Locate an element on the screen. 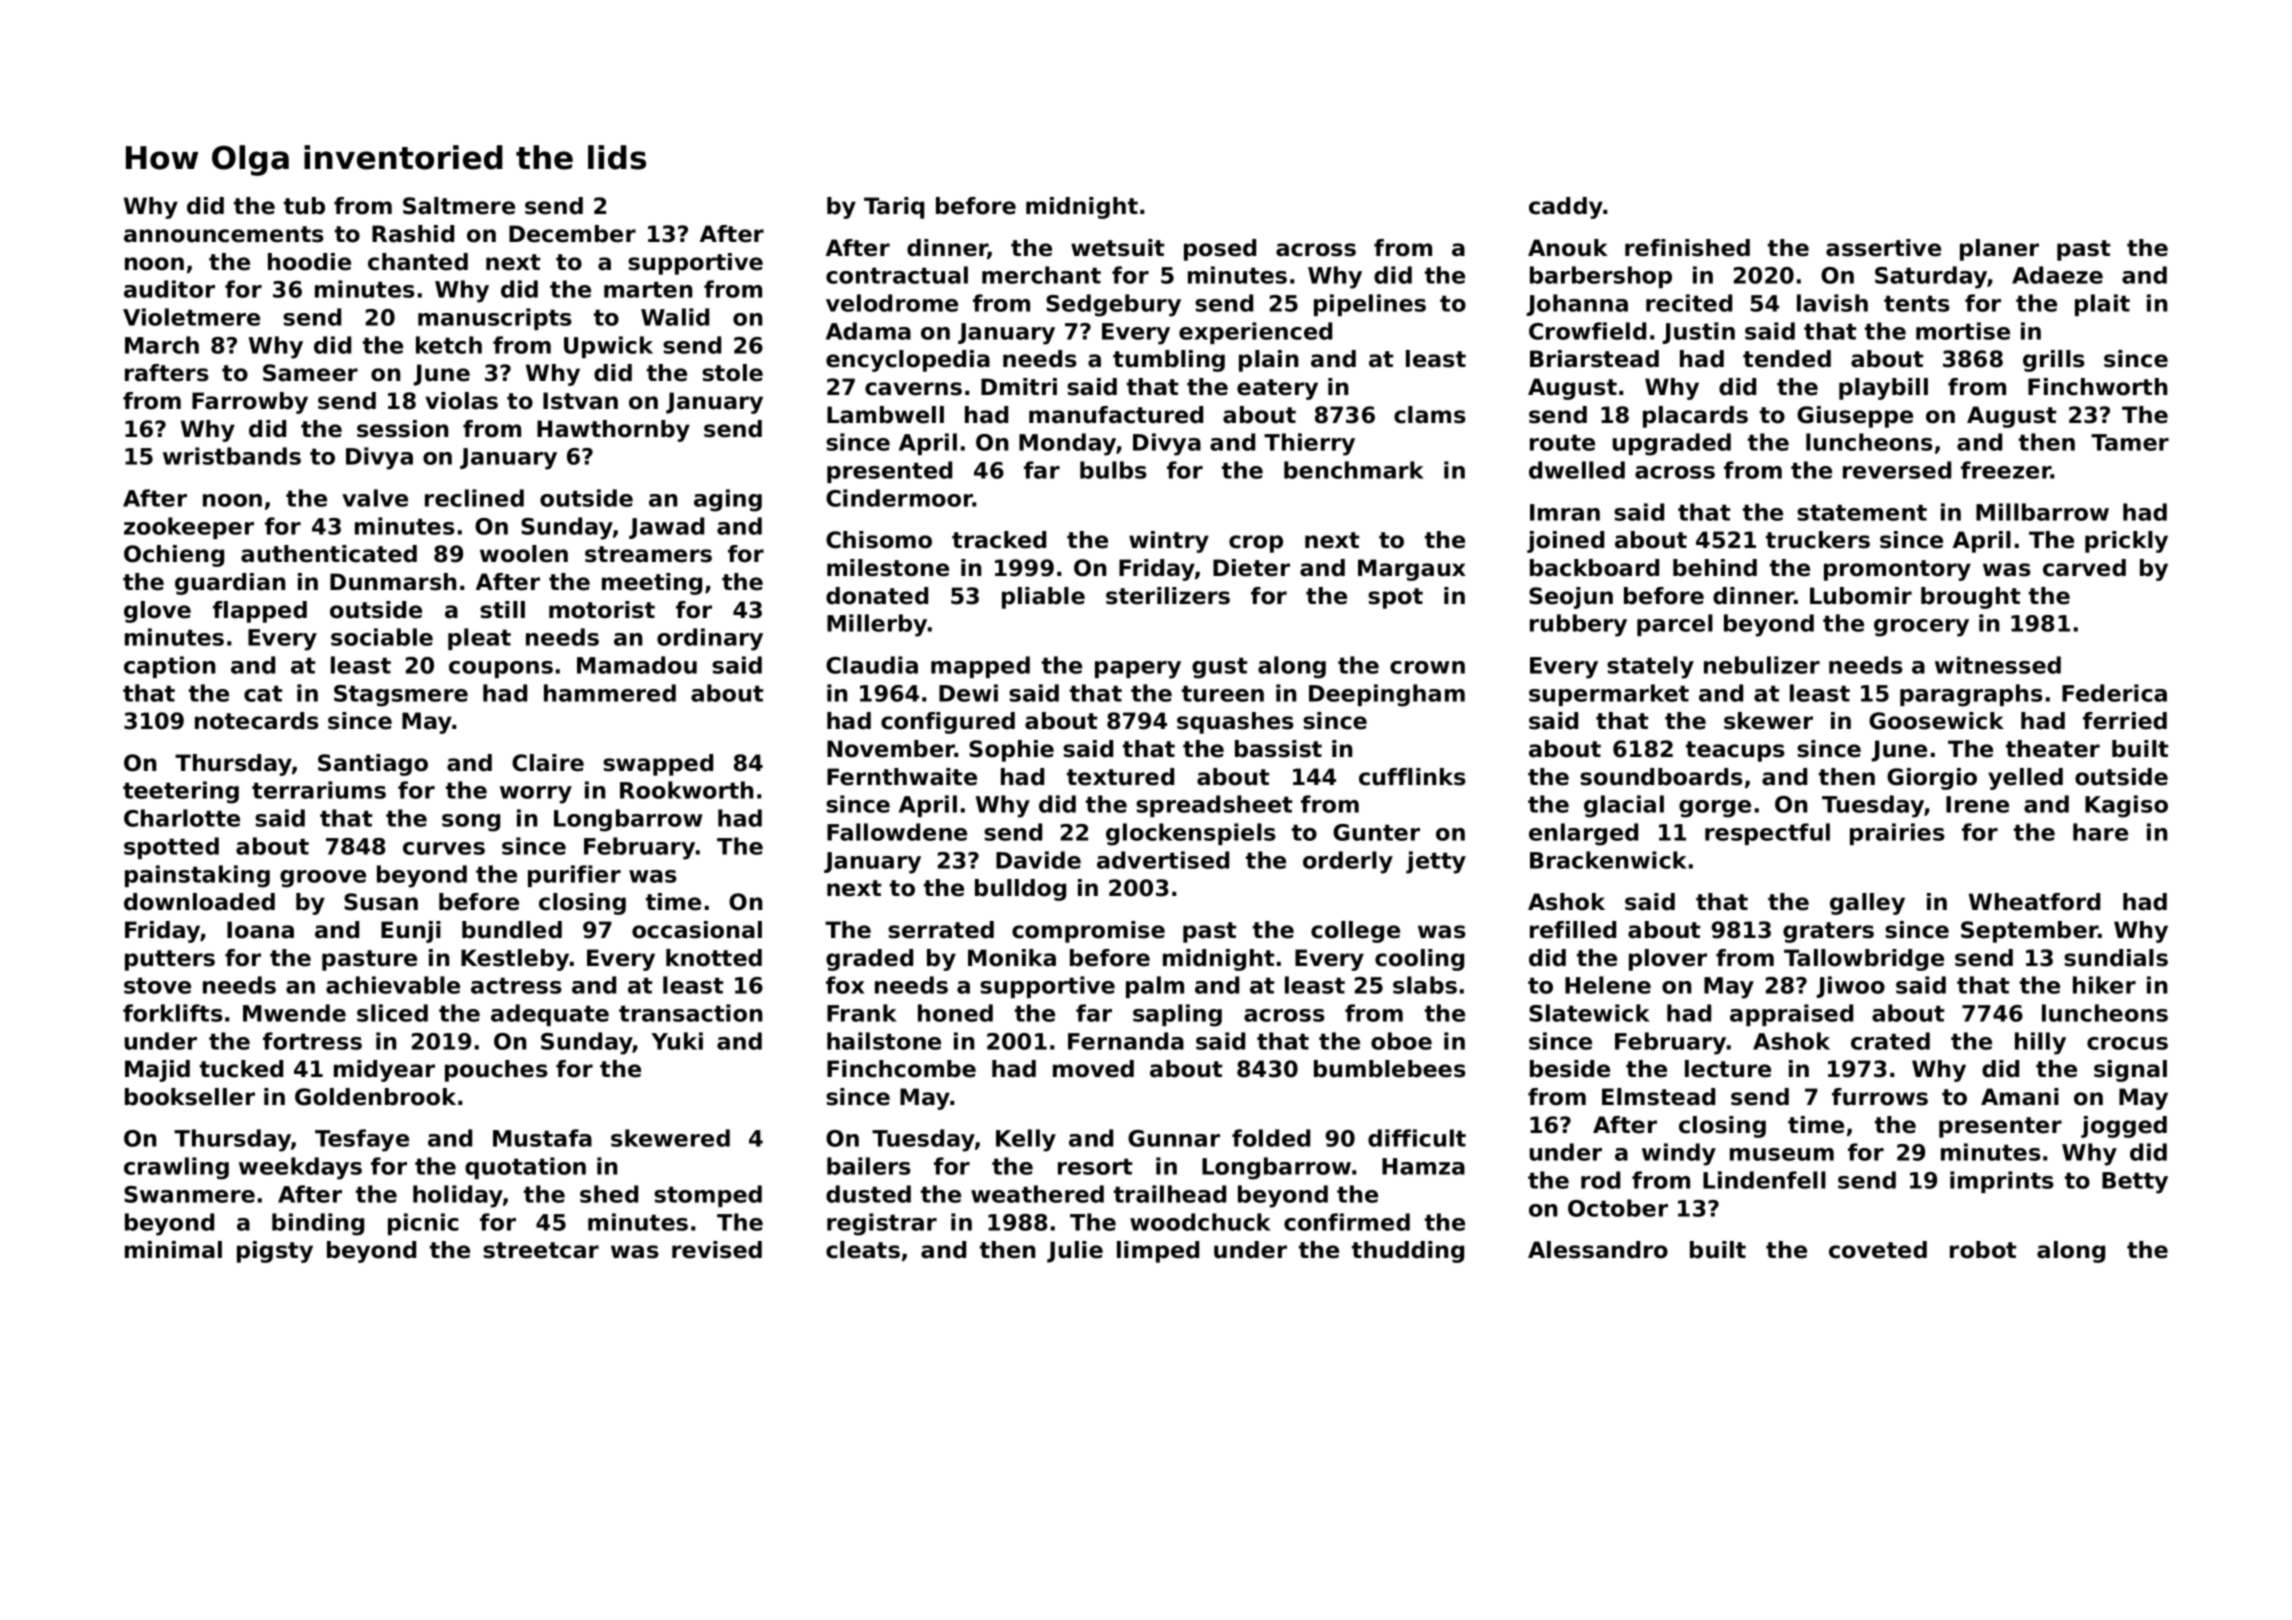 The height and width of the screenshot is (1620, 2292). Saltmere is located at coordinates (459, 206).
